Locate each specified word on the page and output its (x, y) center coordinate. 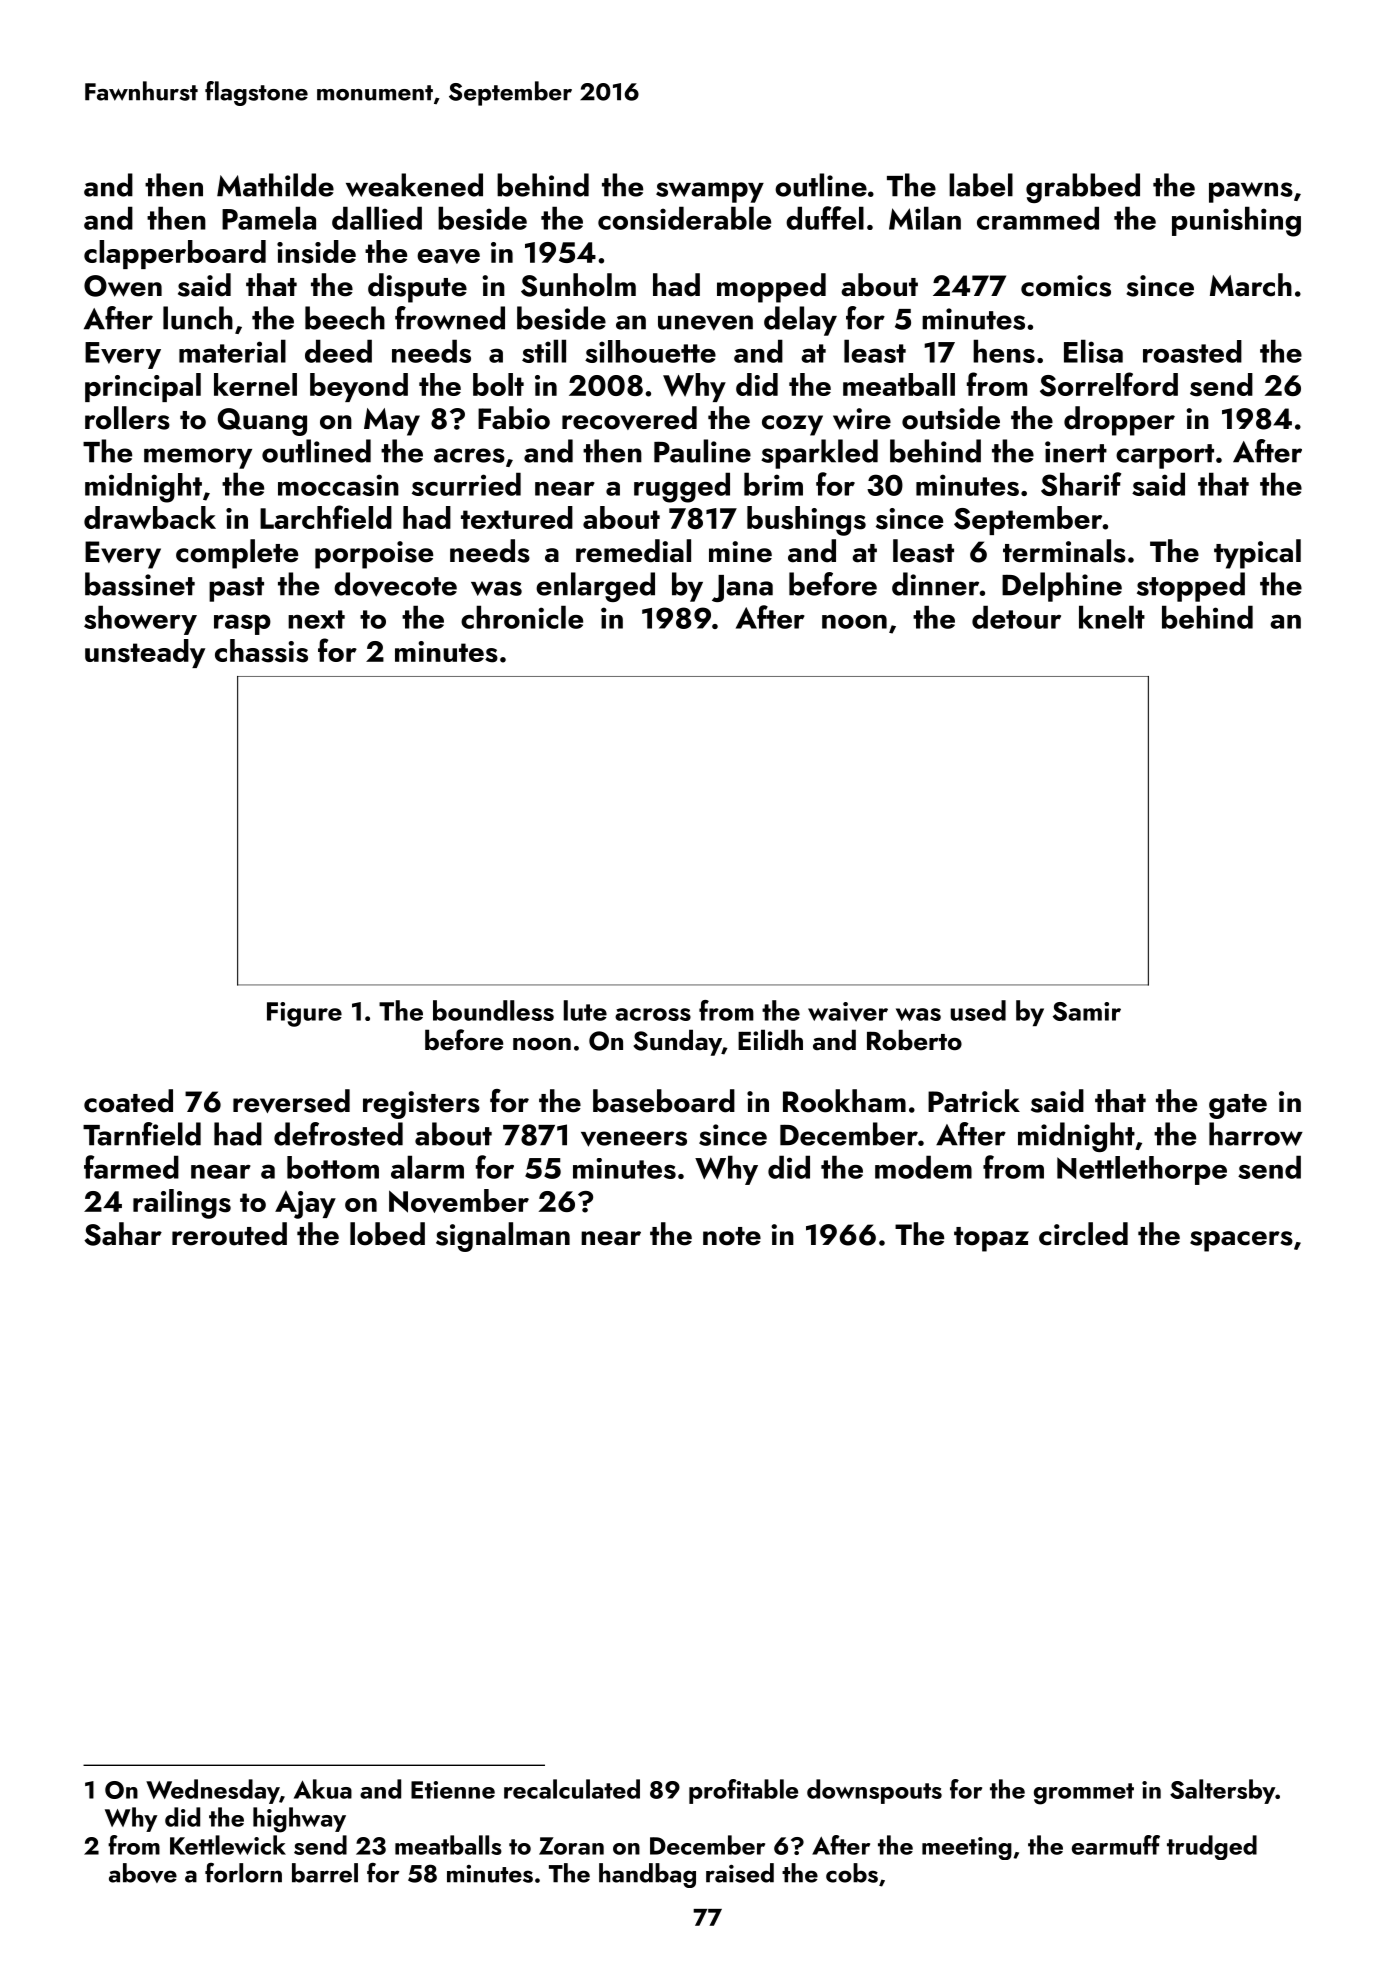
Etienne (453, 1790)
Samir (1087, 1011)
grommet (1084, 1794)
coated (128, 1101)
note (732, 1236)
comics (1066, 286)
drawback (150, 517)
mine (740, 552)
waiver (848, 1012)
